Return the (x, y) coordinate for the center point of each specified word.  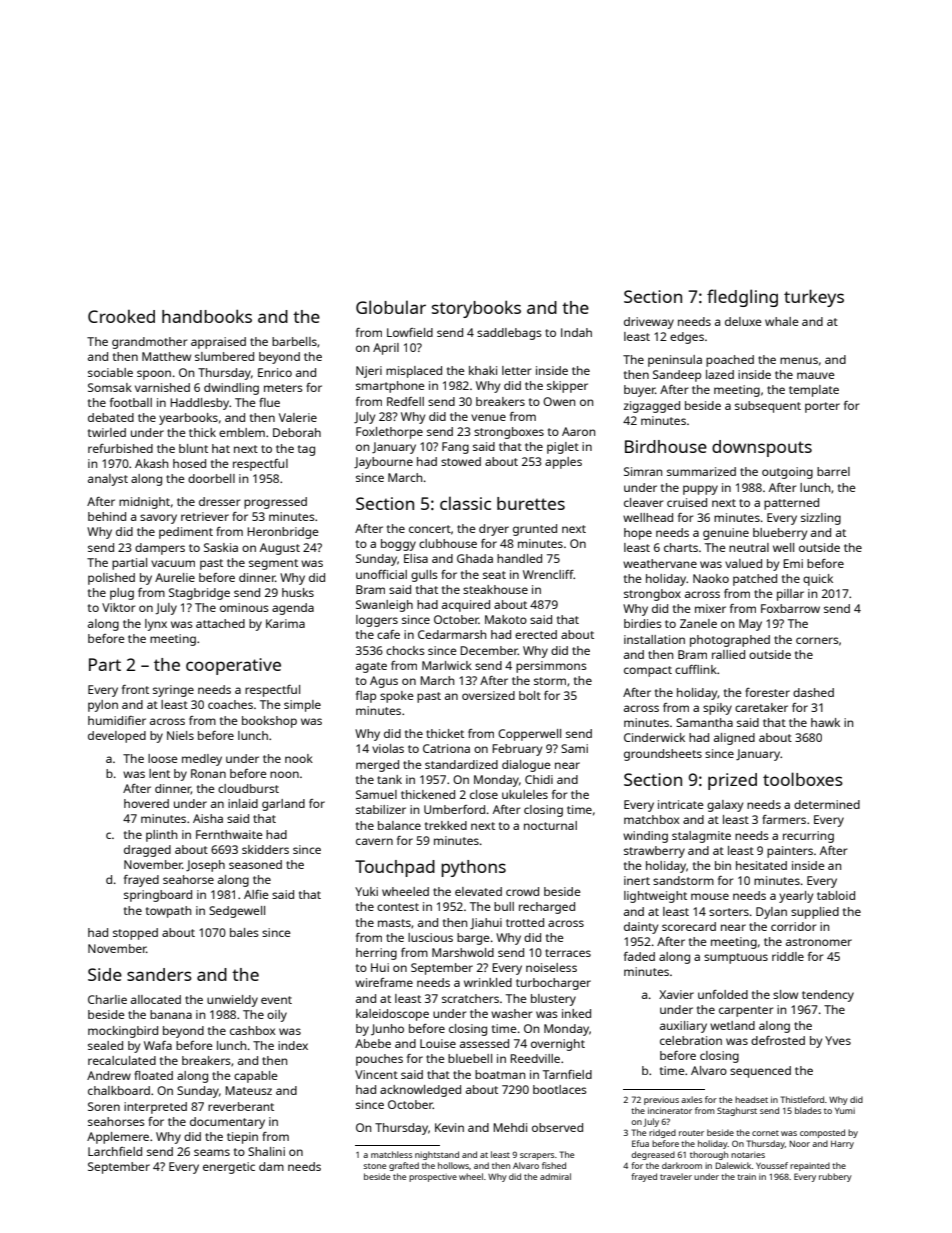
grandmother (150, 343)
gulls (424, 576)
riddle (788, 956)
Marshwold (463, 952)
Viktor (119, 607)
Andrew (109, 1075)
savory (158, 519)
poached (730, 361)
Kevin (449, 1127)
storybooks (476, 309)
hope (638, 534)
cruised (687, 502)
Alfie (256, 894)
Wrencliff (548, 574)
